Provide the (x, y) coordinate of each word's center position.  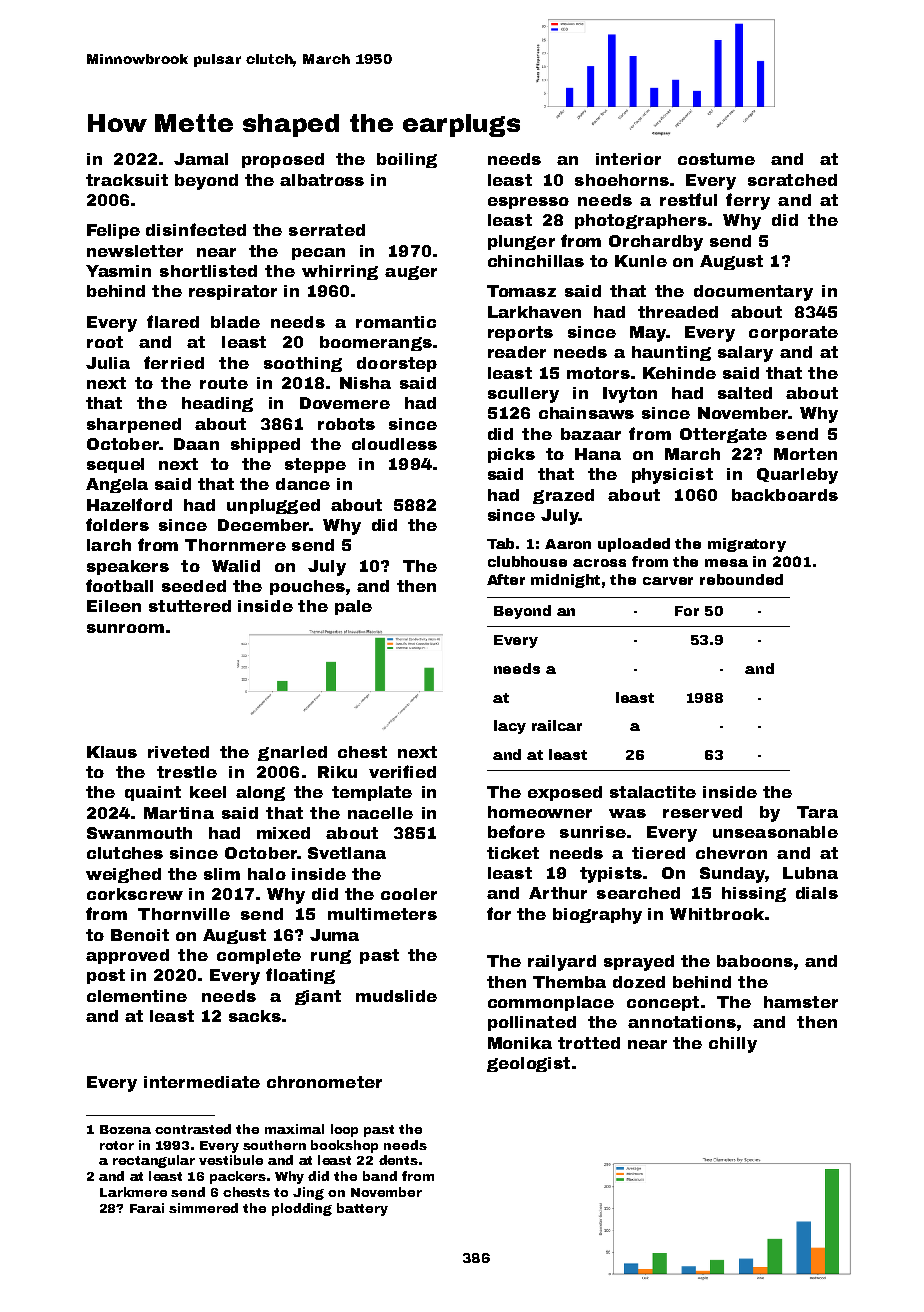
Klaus (112, 752)
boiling (407, 160)
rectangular (154, 1161)
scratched (792, 180)
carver (668, 581)
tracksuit (127, 180)
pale (353, 607)
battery (362, 1209)
